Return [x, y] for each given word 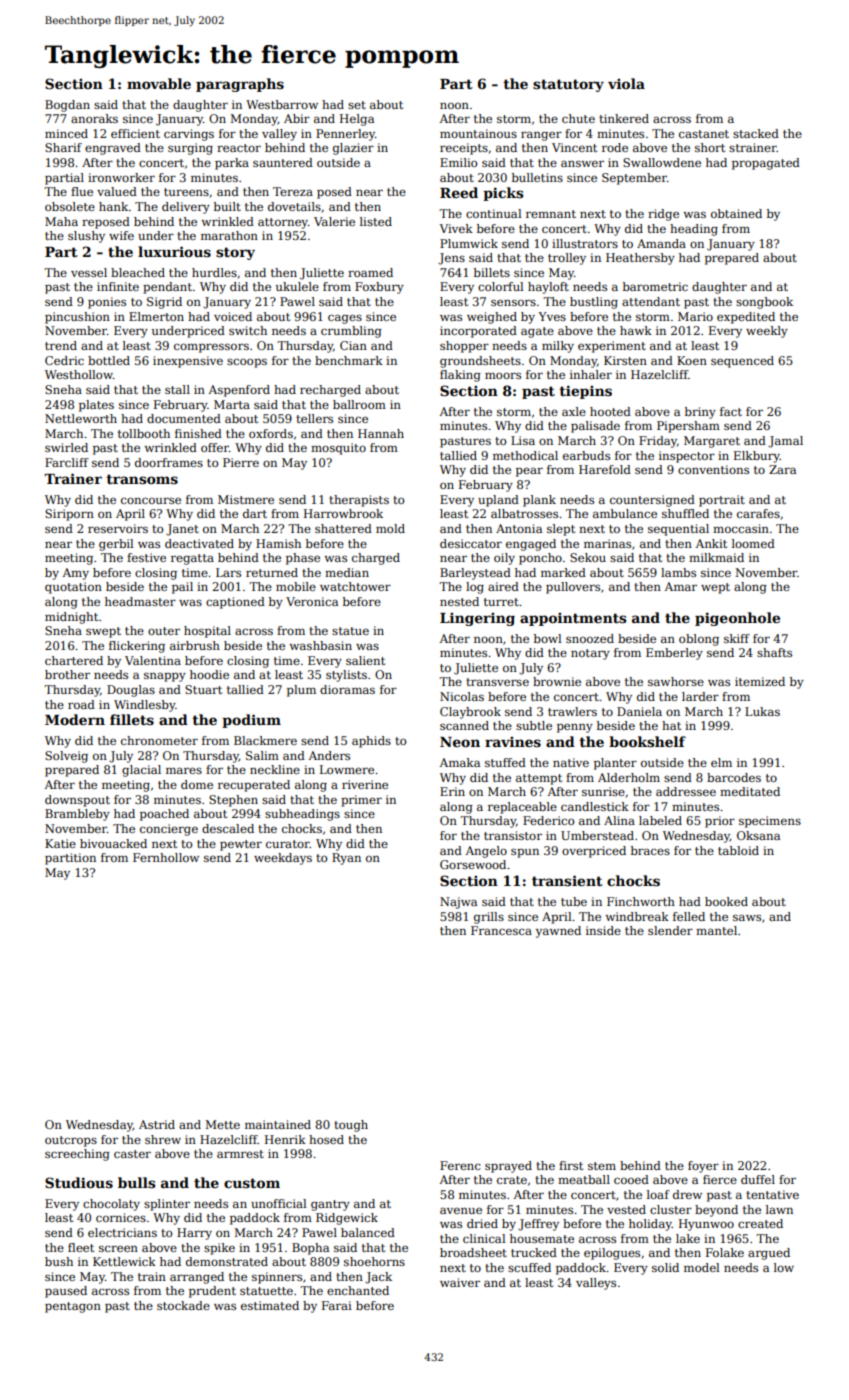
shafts [774, 652]
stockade [183, 1305]
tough [351, 1126]
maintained [278, 1124]
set [357, 105]
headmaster [140, 601]
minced [66, 133]
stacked [756, 133]
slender [670, 930]
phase [303, 559]
